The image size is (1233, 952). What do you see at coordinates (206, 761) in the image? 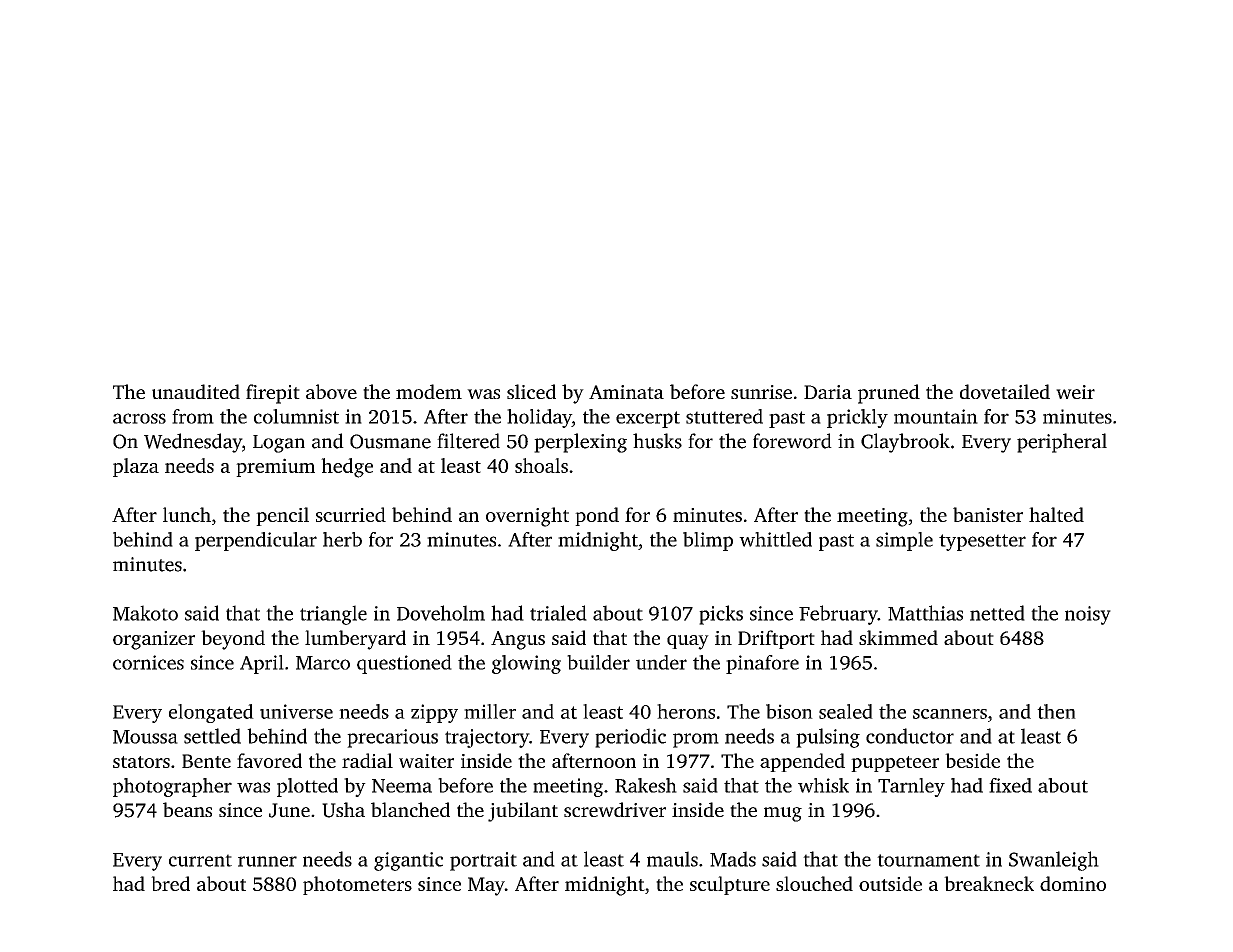
I see `Bente` at bounding box center [206, 761].
